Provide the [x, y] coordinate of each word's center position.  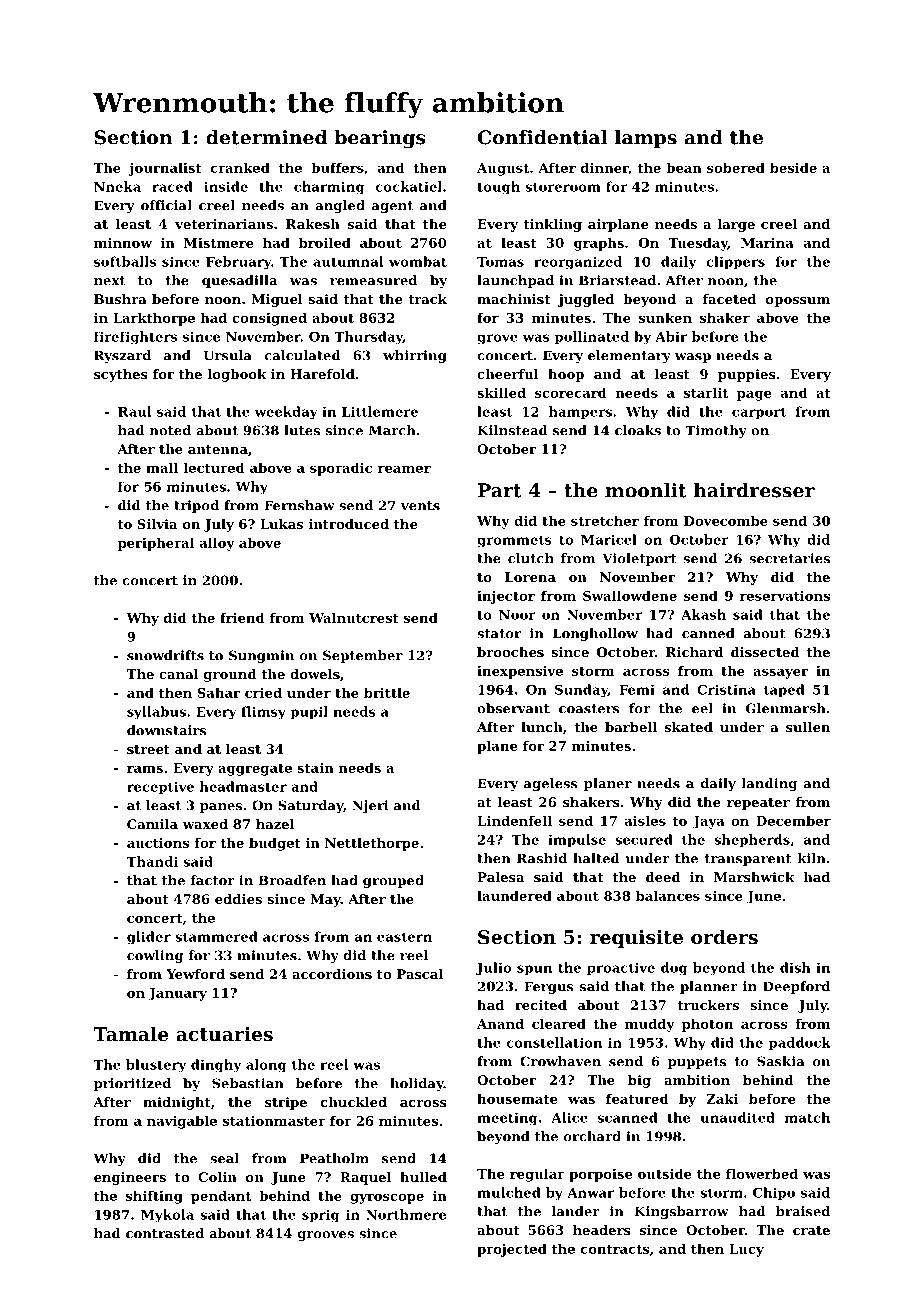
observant [513, 708]
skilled [501, 392]
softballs [125, 261]
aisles [645, 820]
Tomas [500, 262]
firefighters [135, 338]
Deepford [796, 987]
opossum [798, 302]
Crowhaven [560, 1061]
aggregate [255, 770]
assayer [780, 673]
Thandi [152, 861]
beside [793, 167]
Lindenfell [514, 820]
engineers [130, 1178]
